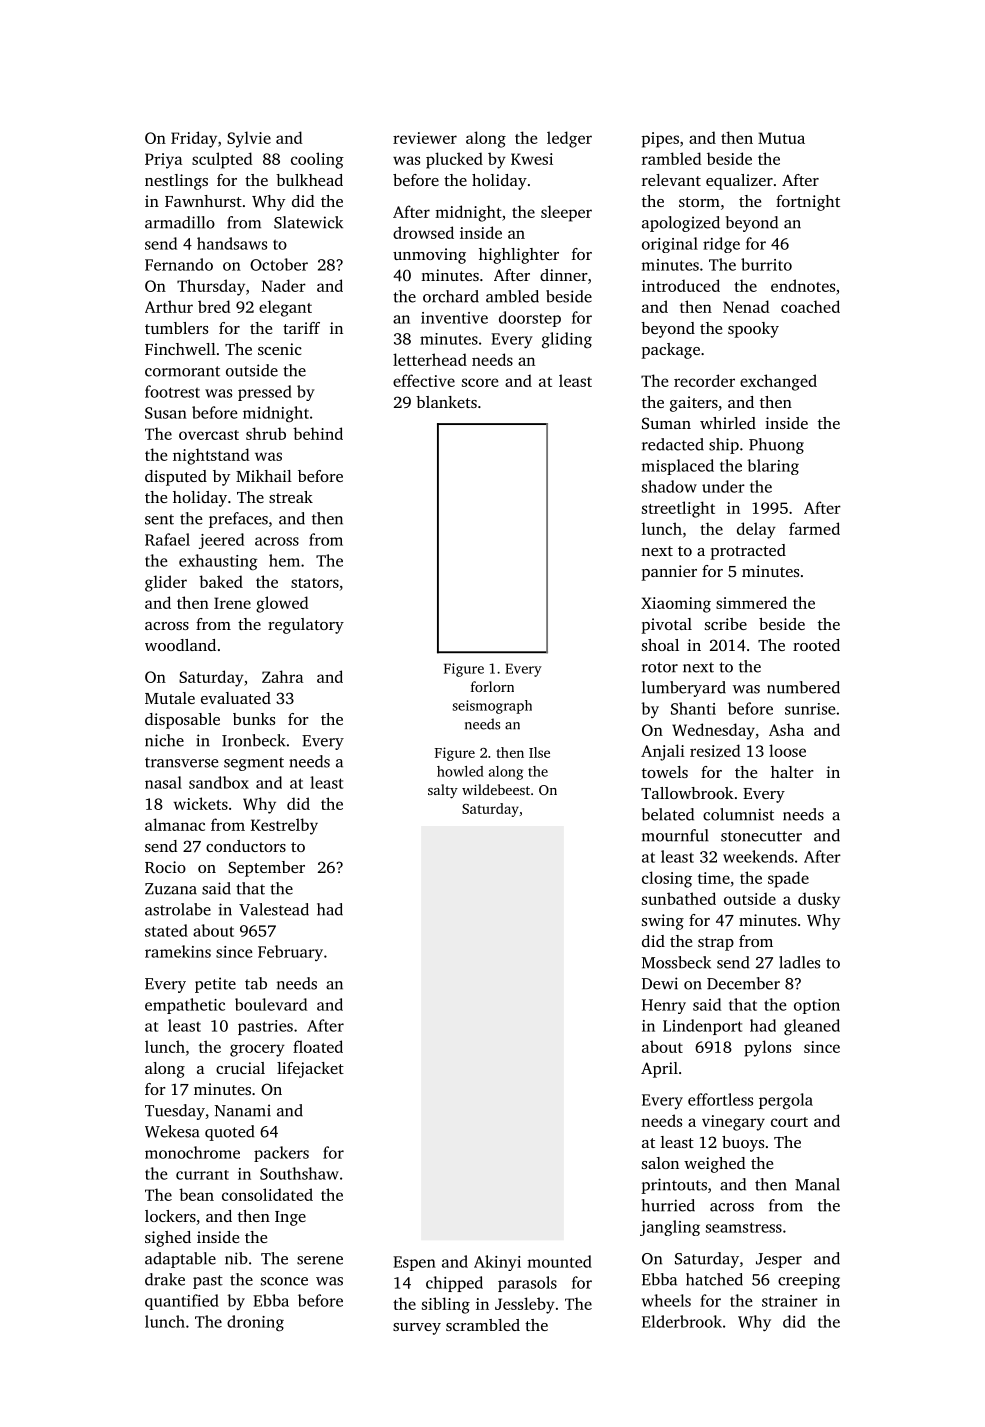 Image resolution: width=985 pixels, height=1427 pixels. Describe the element at coordinates (172, 1131) in the document. I see `Wekesa` at that location.
